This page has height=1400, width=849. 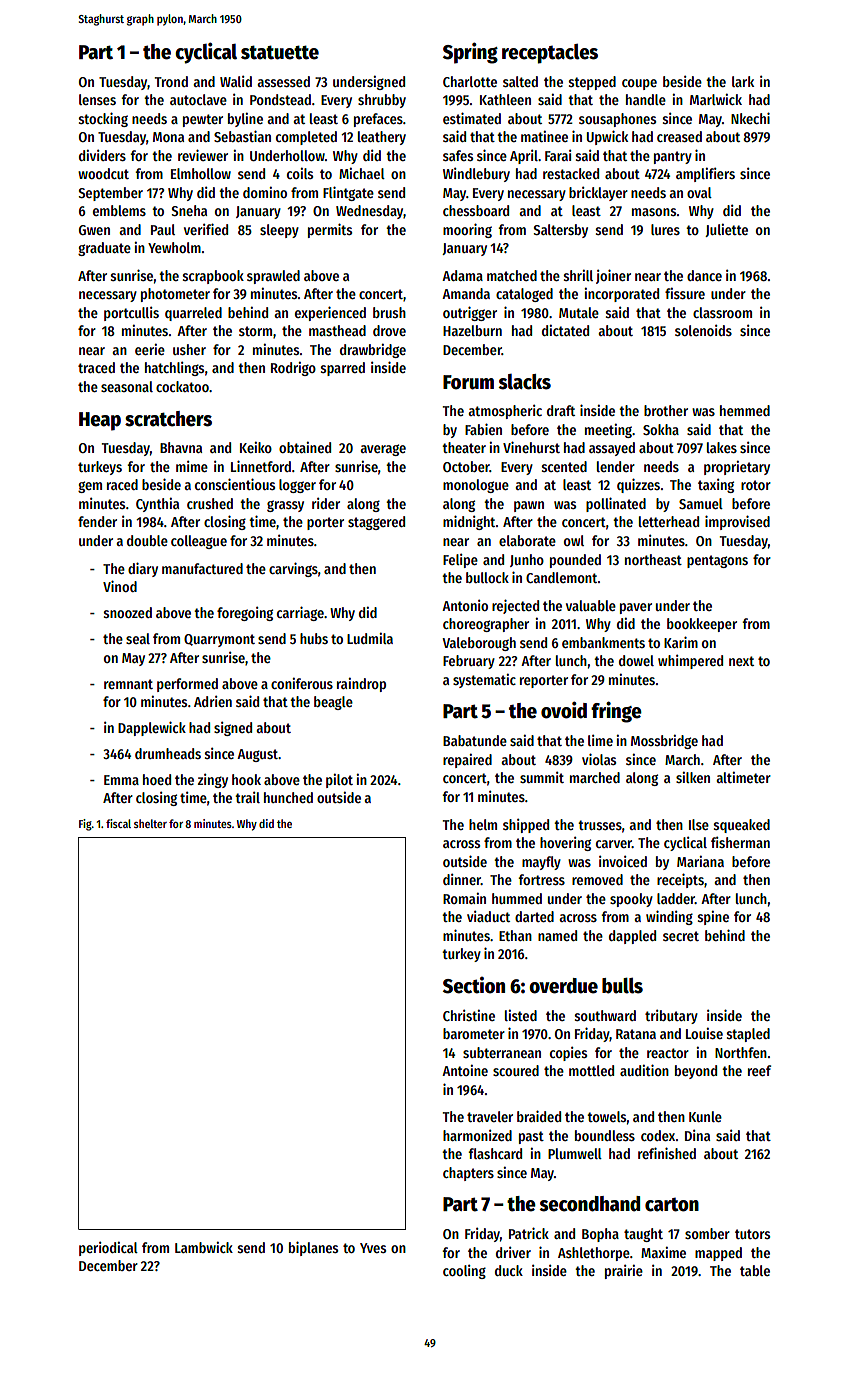 I want to click on Trond, so click(x=171, y=81).
